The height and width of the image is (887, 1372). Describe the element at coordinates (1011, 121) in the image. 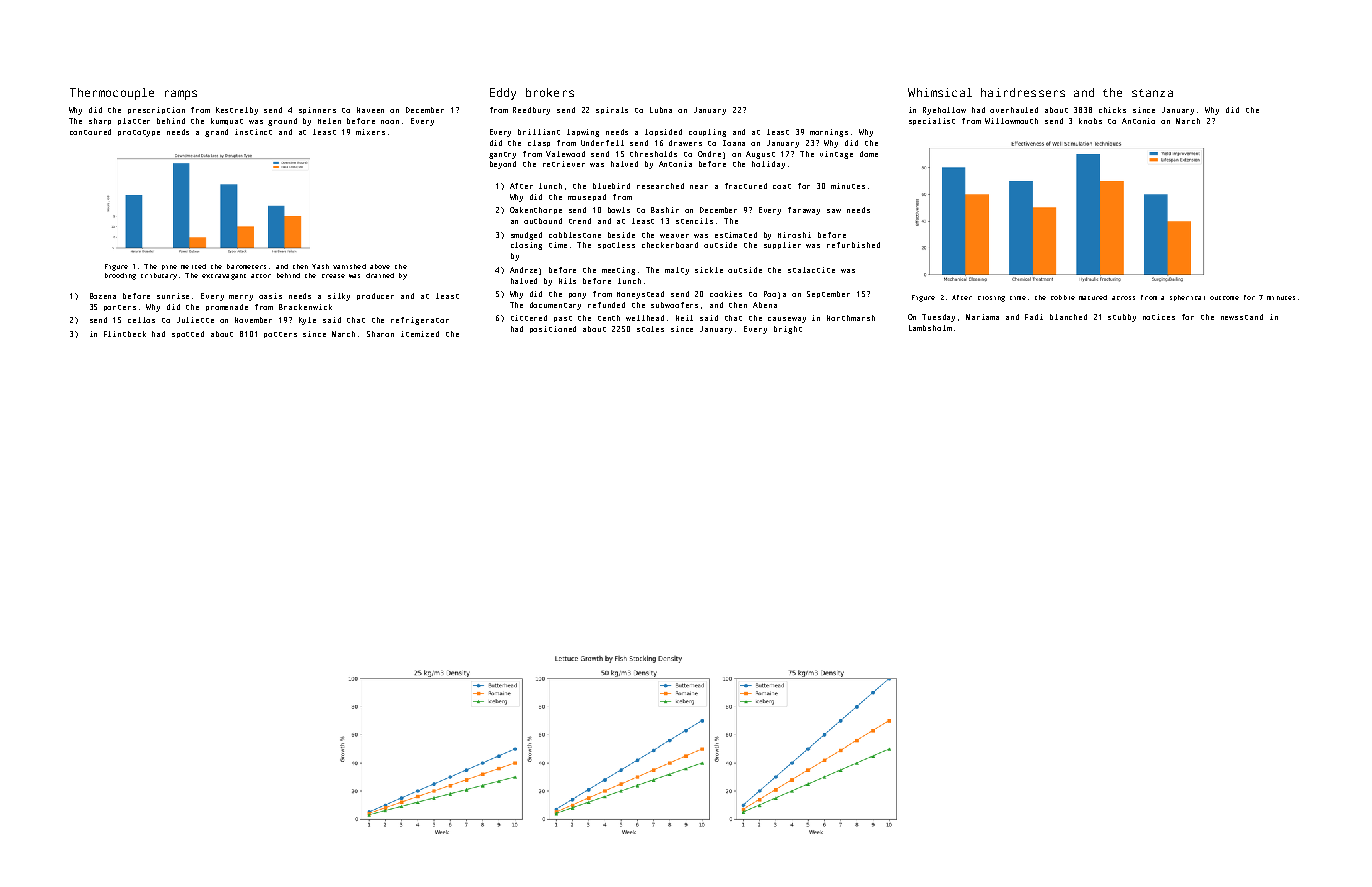

I see `Willowmouth` at that location.
